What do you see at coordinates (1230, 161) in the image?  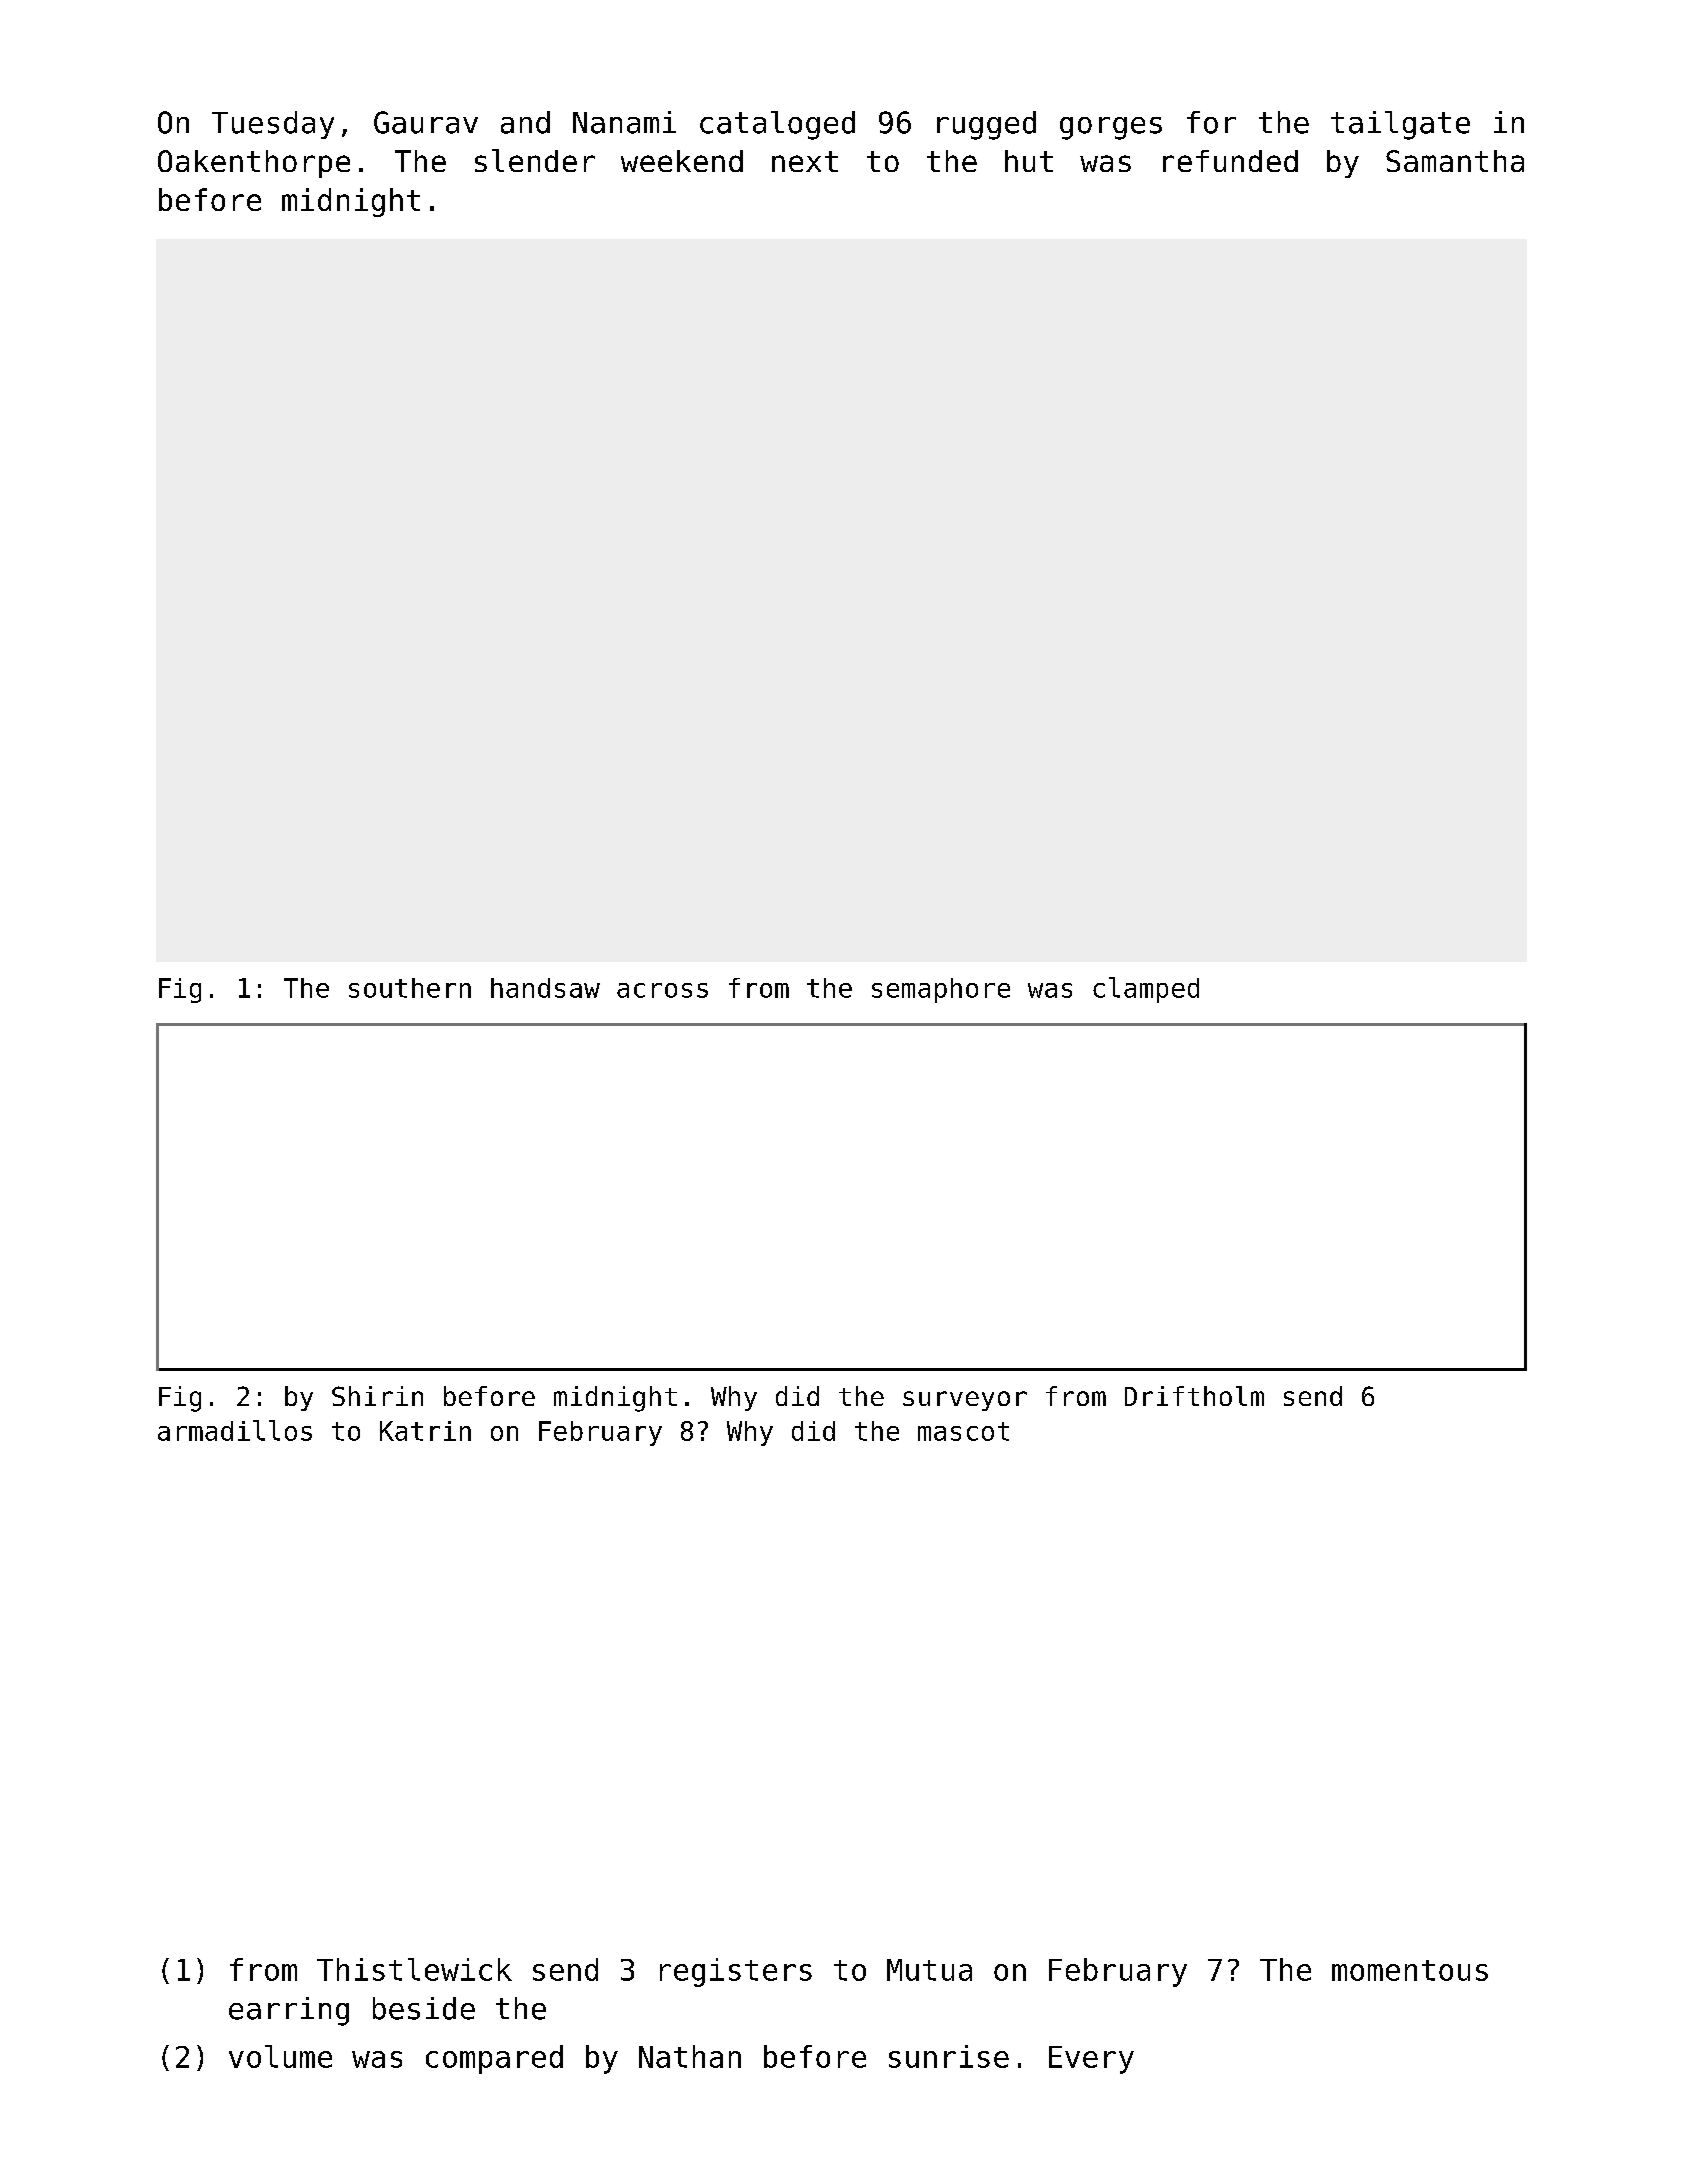 I see `refunded` at bounding box center [1230, 161].
